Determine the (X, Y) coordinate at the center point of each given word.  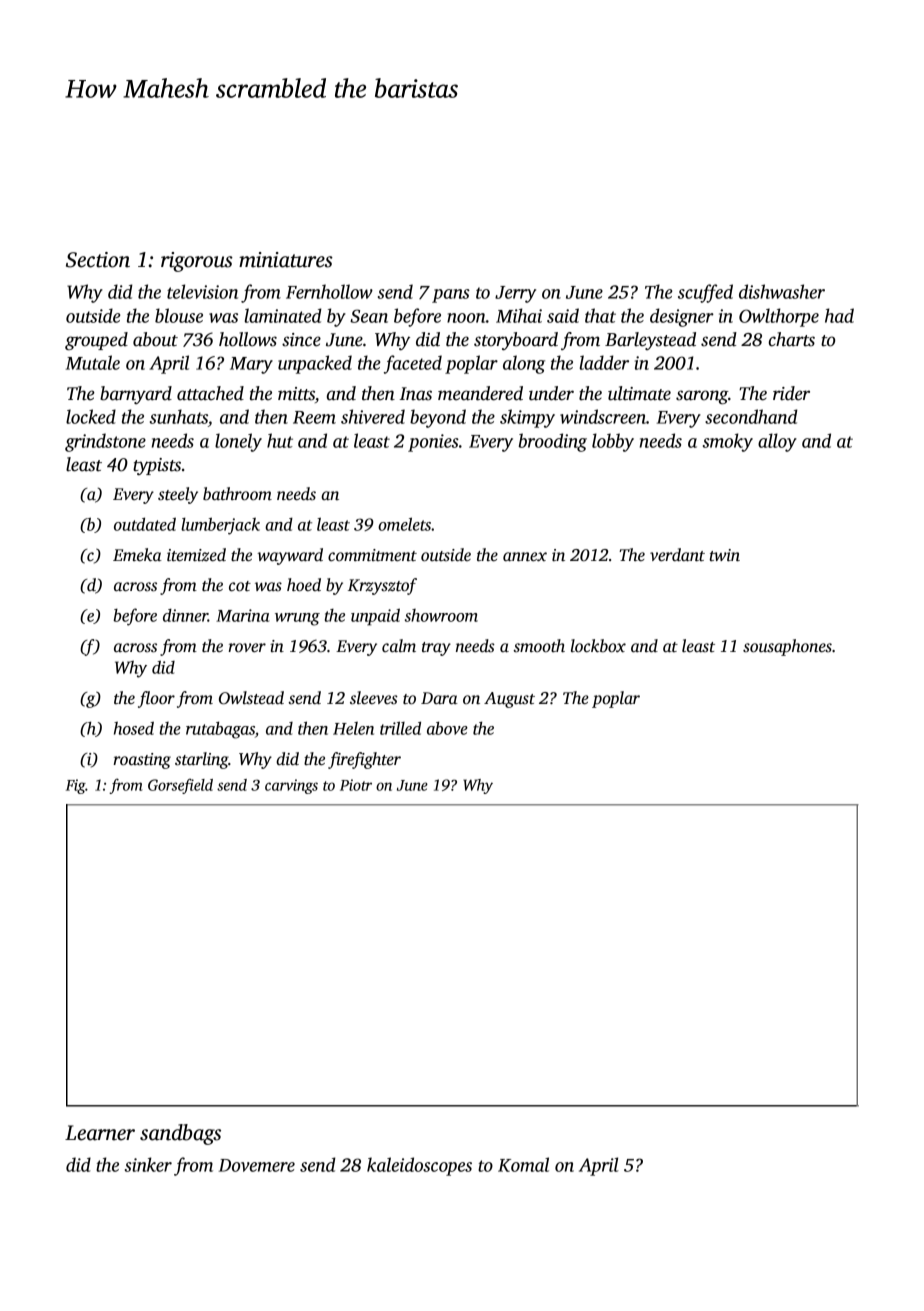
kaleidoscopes (419, 1166)
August (509, 700)
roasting (142, 761)
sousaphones (787, 647)
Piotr (356, 785)
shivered (373, 416)
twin (725, 555)
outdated (145, 524)
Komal (523, 1164)
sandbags (180, 1134)
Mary (251, 365)
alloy (777, 442)
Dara (439, 698)
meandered (480, 393)
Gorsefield (180, 786)
